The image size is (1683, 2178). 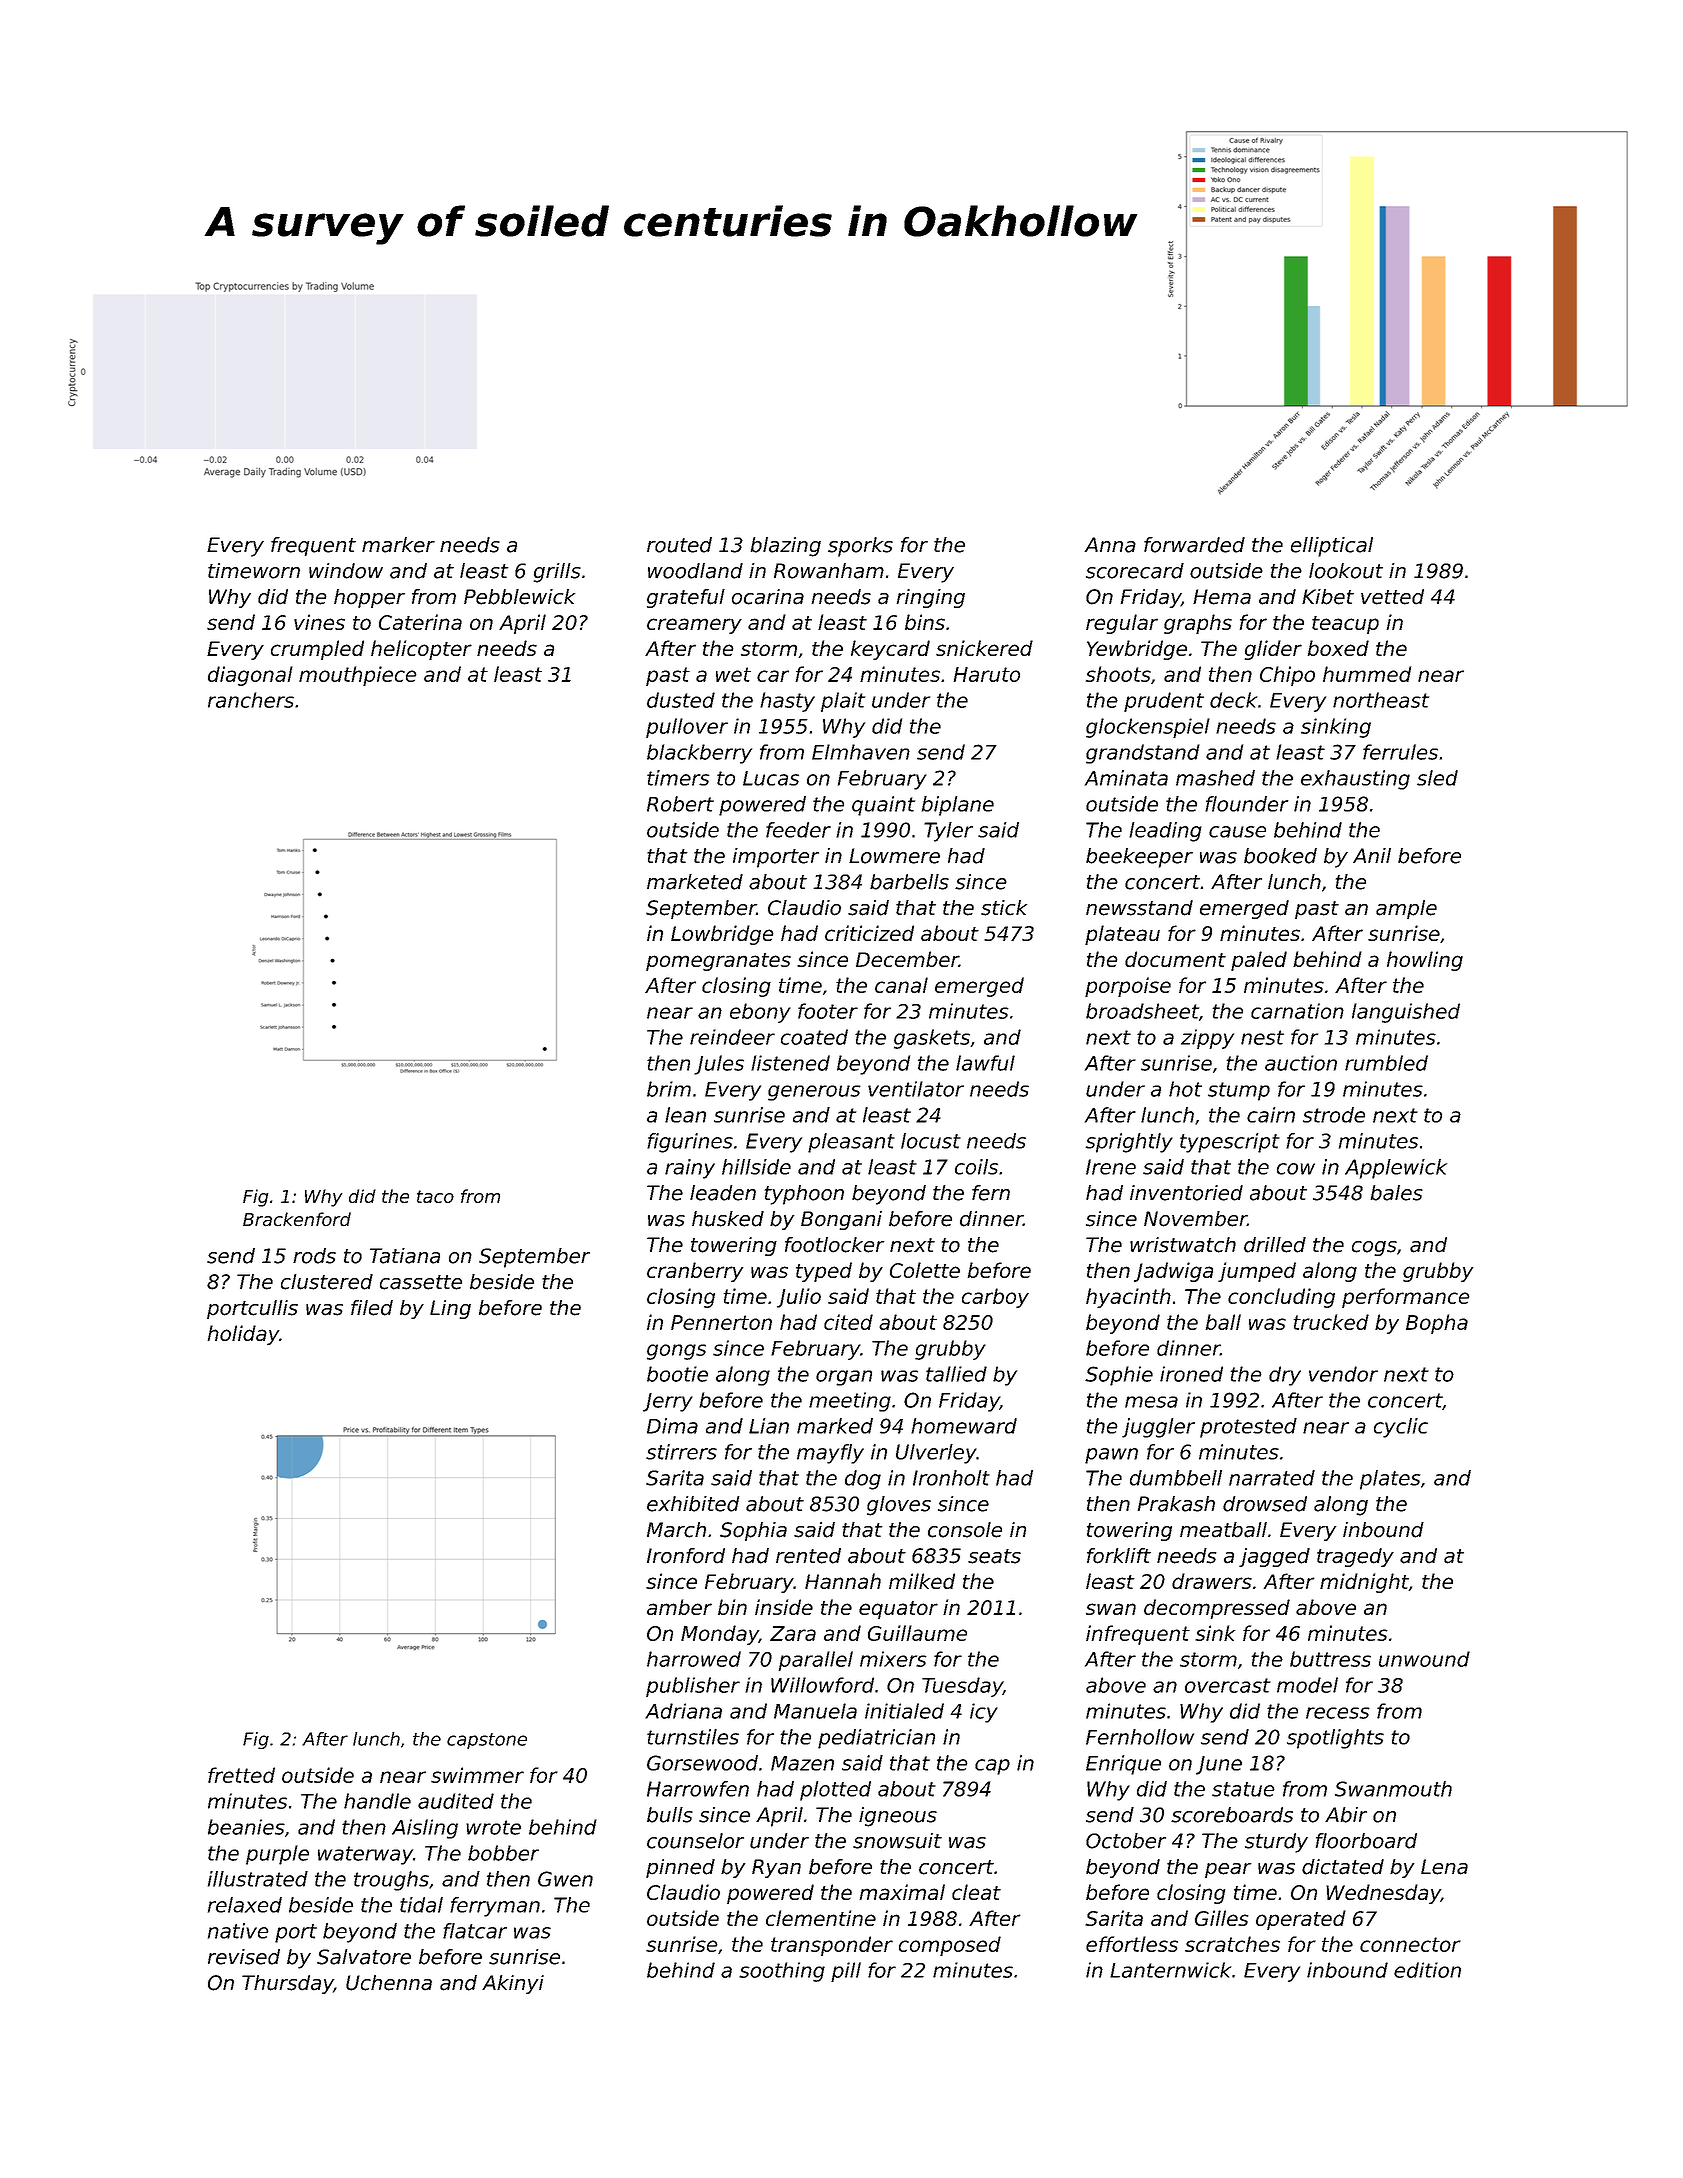 What do you see at coordinates (357, 676) in the screenshot?
I see `mouthpiece` at bounding box center [357, 676].
